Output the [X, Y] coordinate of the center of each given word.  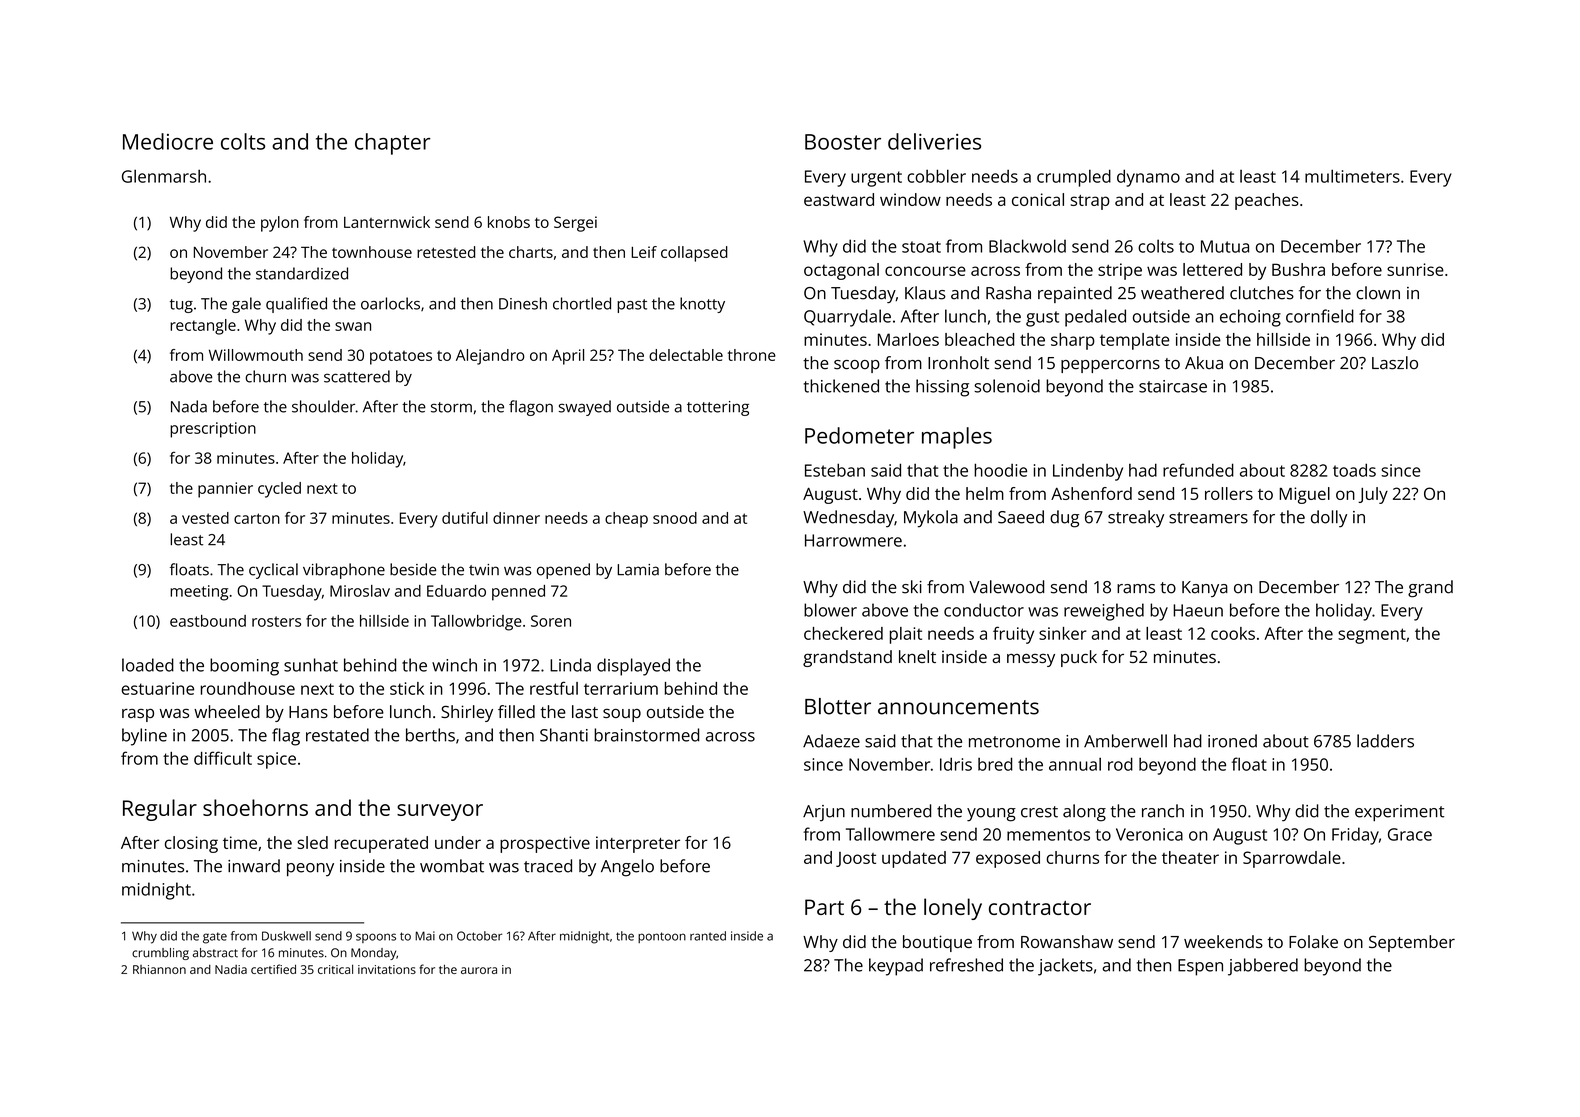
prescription [213, 430]
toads [1354, 470]
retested [446, 252]
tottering [718, 408]
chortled [582, 303]
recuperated [381, 844]
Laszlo [1395, 363]
